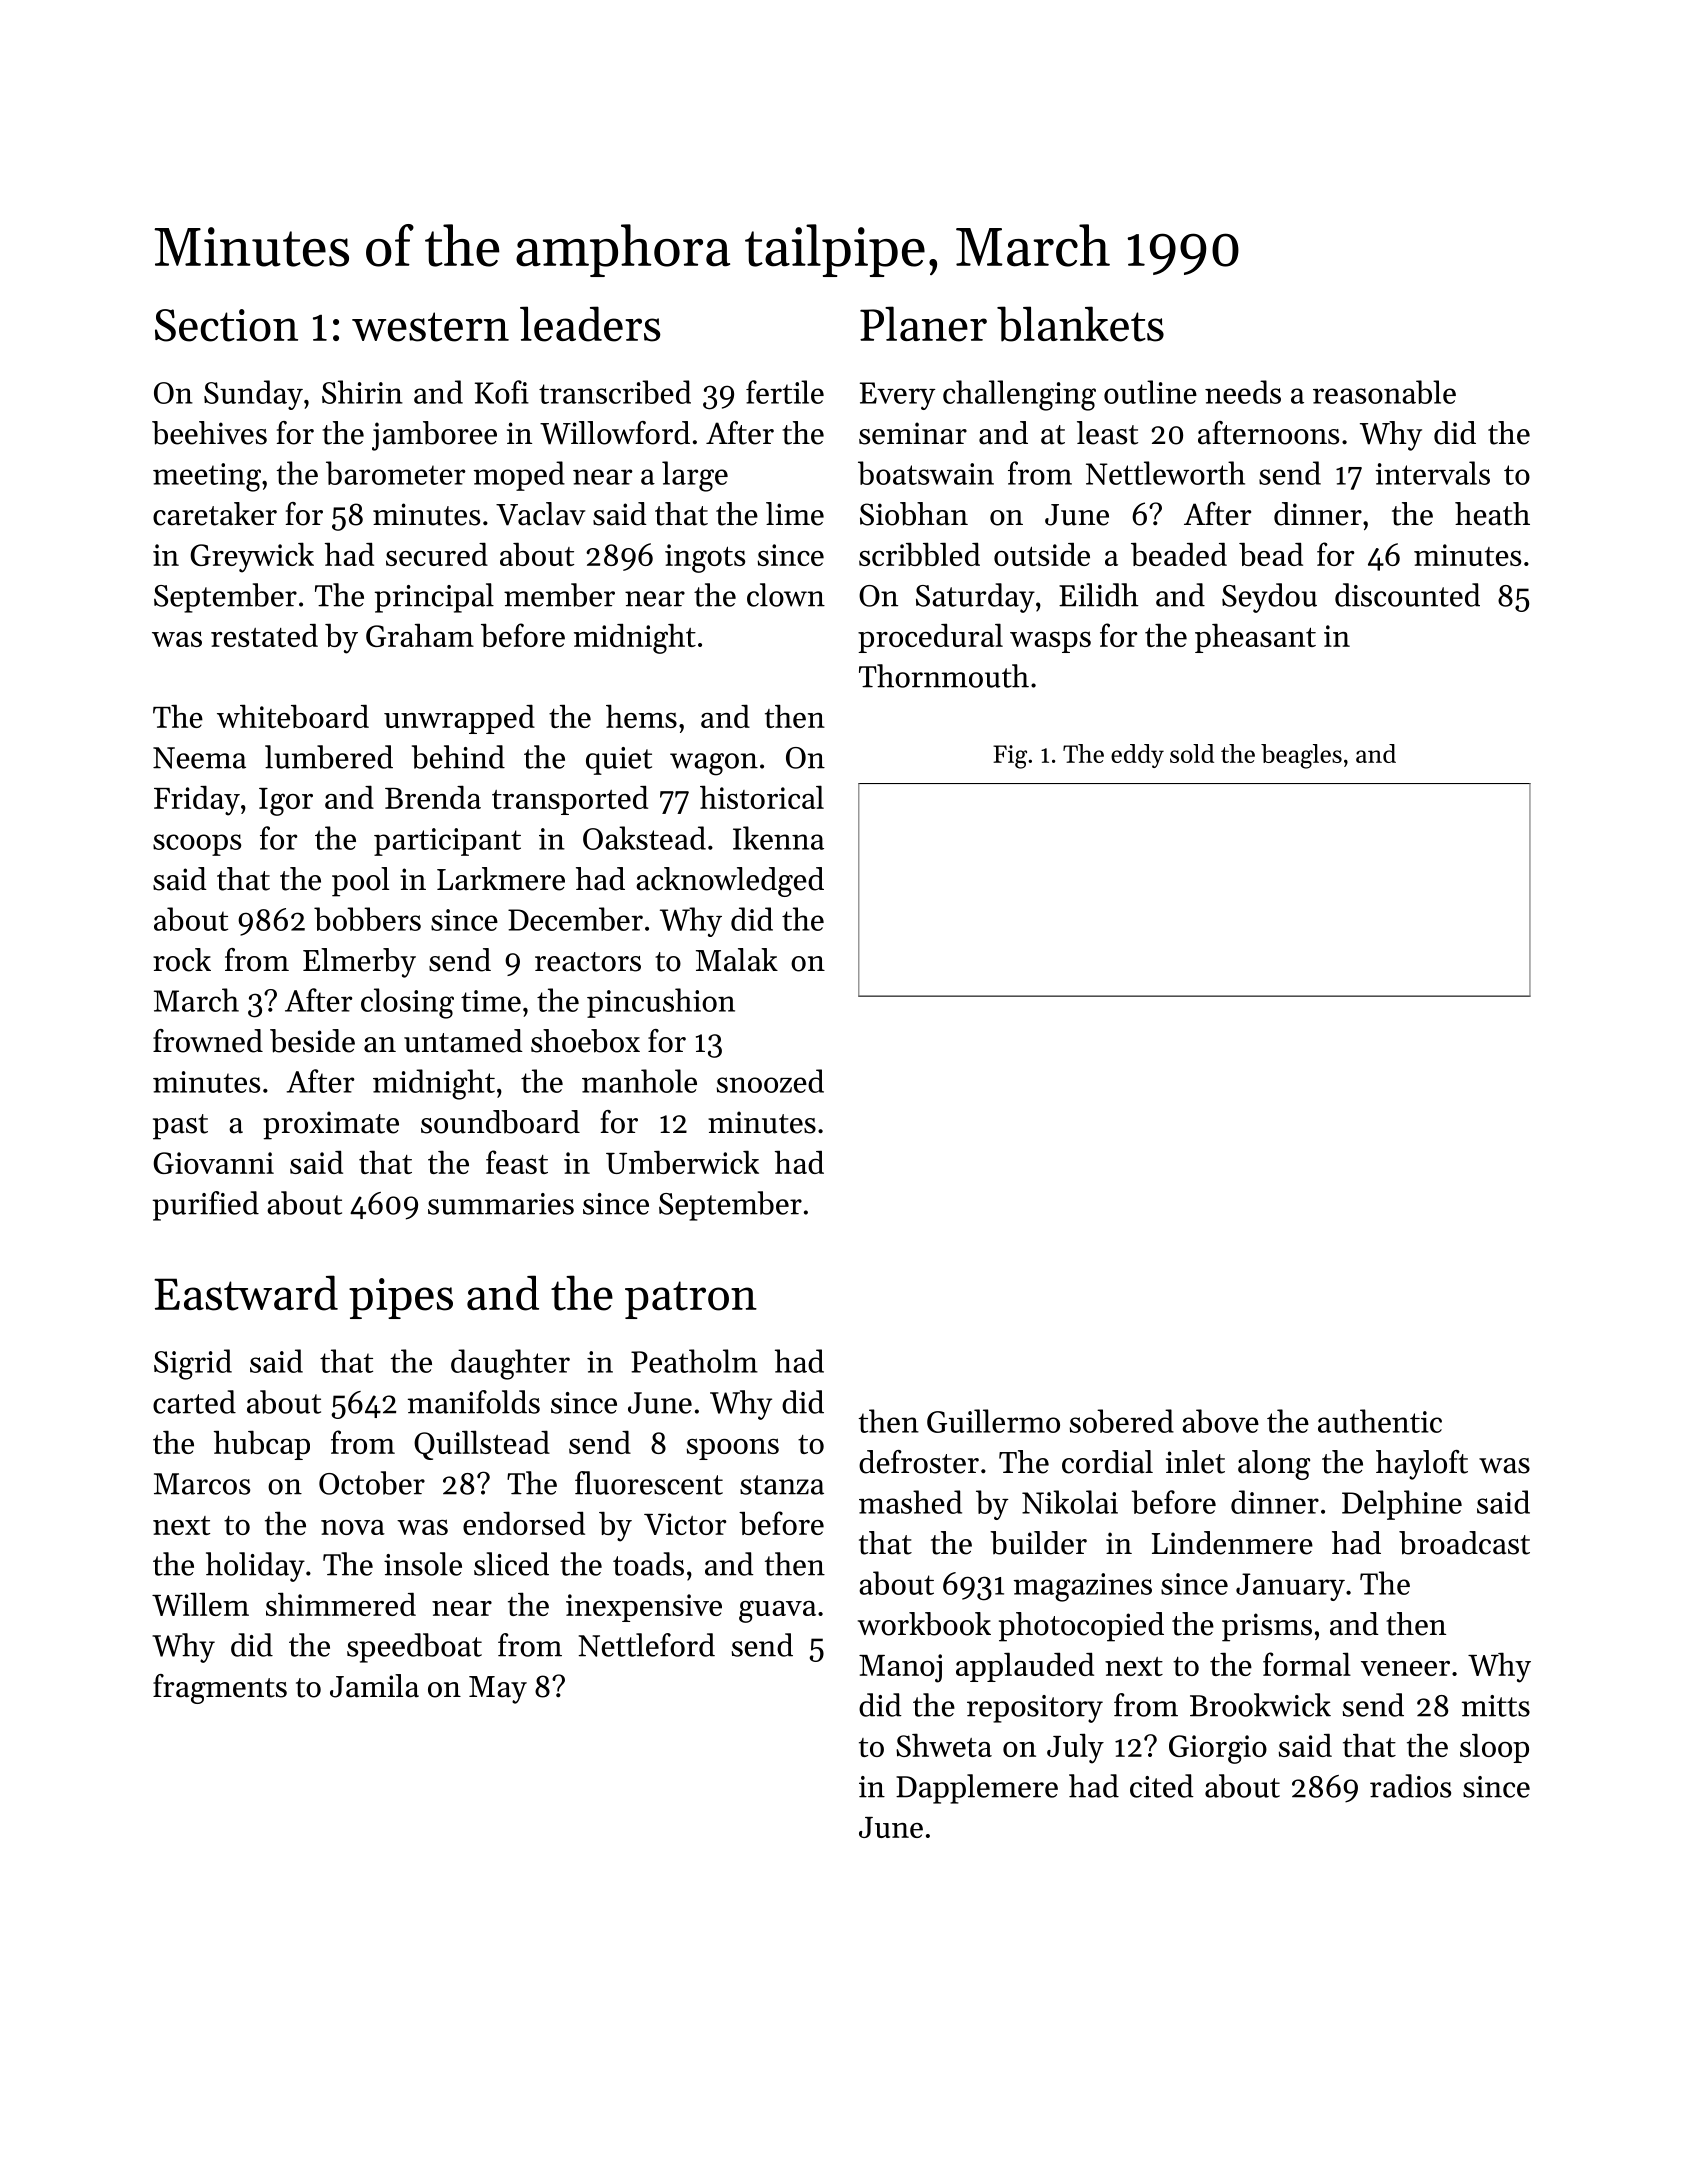 This screenshot has height=2178, width=1683. I want to click on patron, so click(691, 1300).
